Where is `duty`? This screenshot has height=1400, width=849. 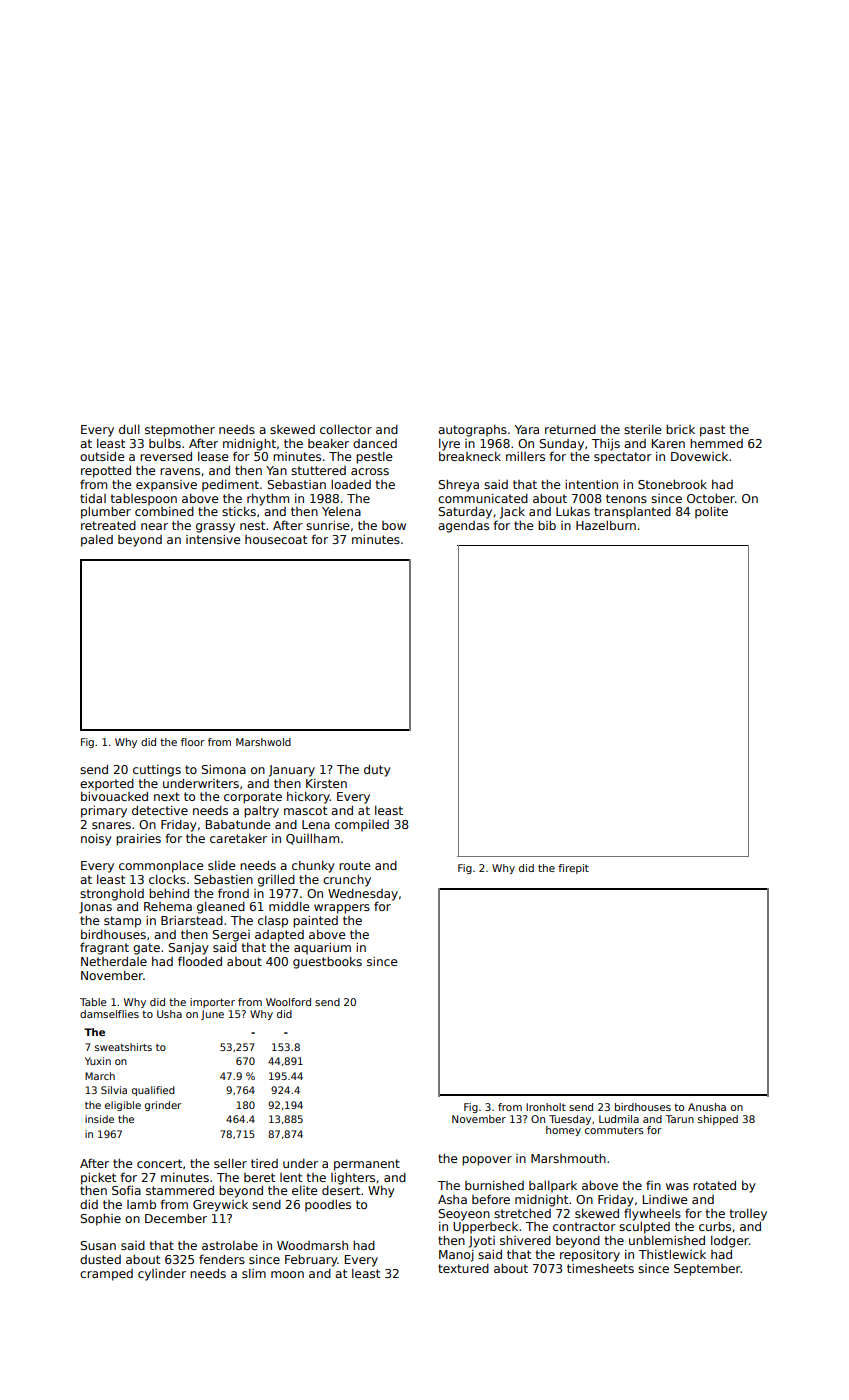 duty is located at coordinates (377, 770).
